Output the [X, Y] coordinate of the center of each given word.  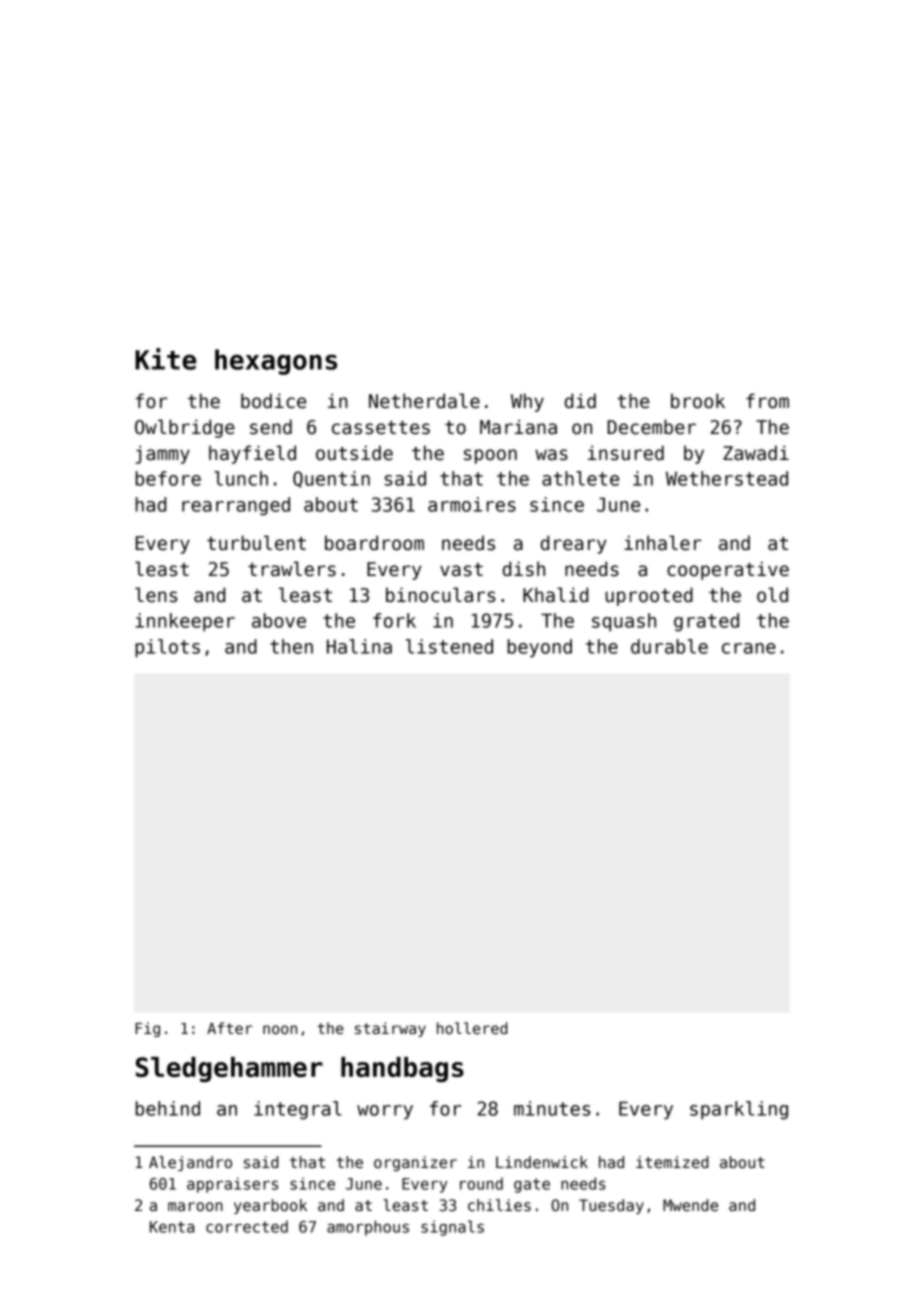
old [772, 595]
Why [527, 402]
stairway [390, 1029]
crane [749, 648]
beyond [539, 648]
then [291, 646]
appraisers [232, 1185]
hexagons [276, 362]
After [229, 1028]
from [767, 401]
